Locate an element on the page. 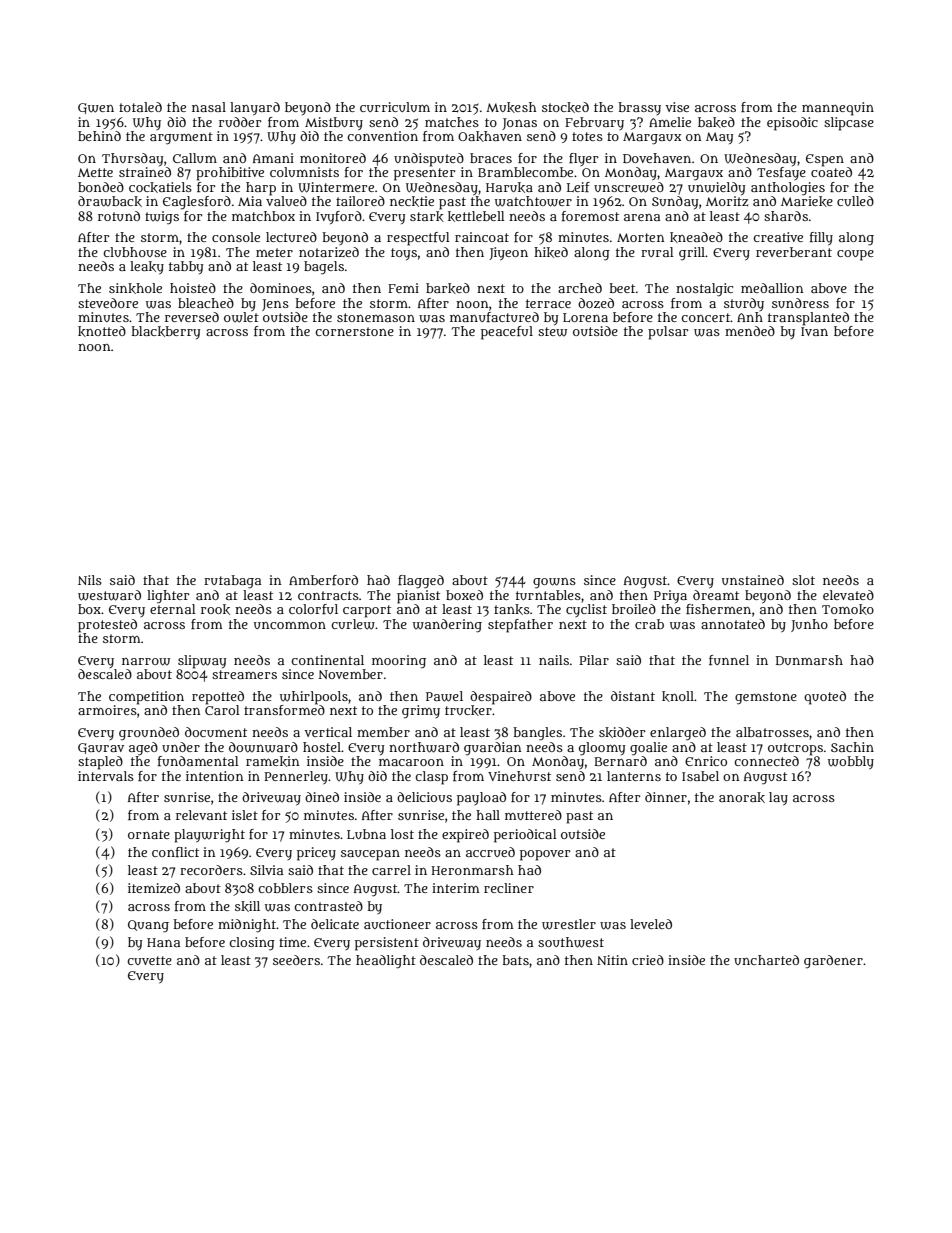  November is located at coordinates (351, 674).
